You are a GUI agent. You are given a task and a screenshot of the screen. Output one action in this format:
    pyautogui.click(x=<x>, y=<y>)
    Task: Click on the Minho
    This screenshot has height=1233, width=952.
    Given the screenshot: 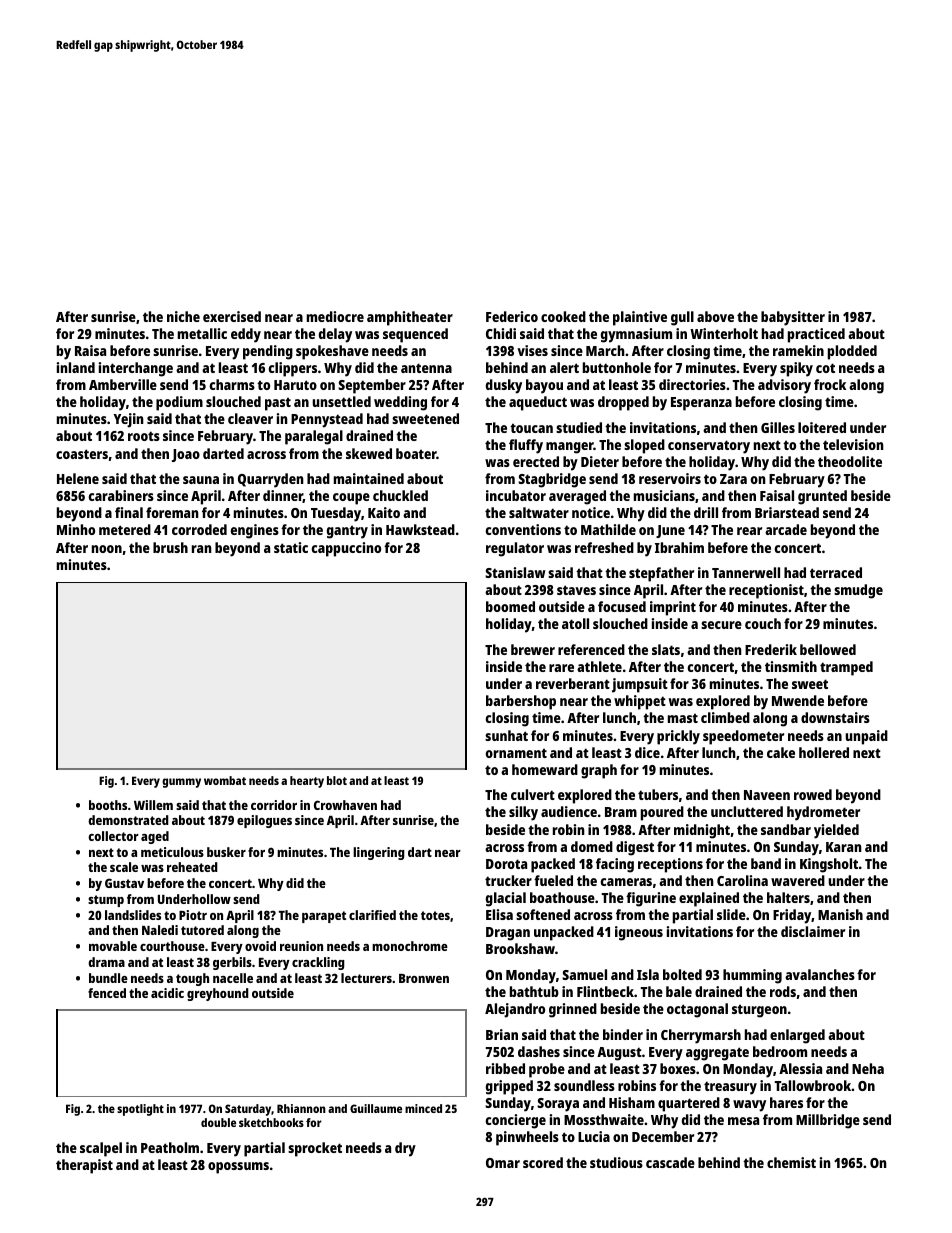 What is the action you would take?
    pyautogui.click(x=76, y=529)
